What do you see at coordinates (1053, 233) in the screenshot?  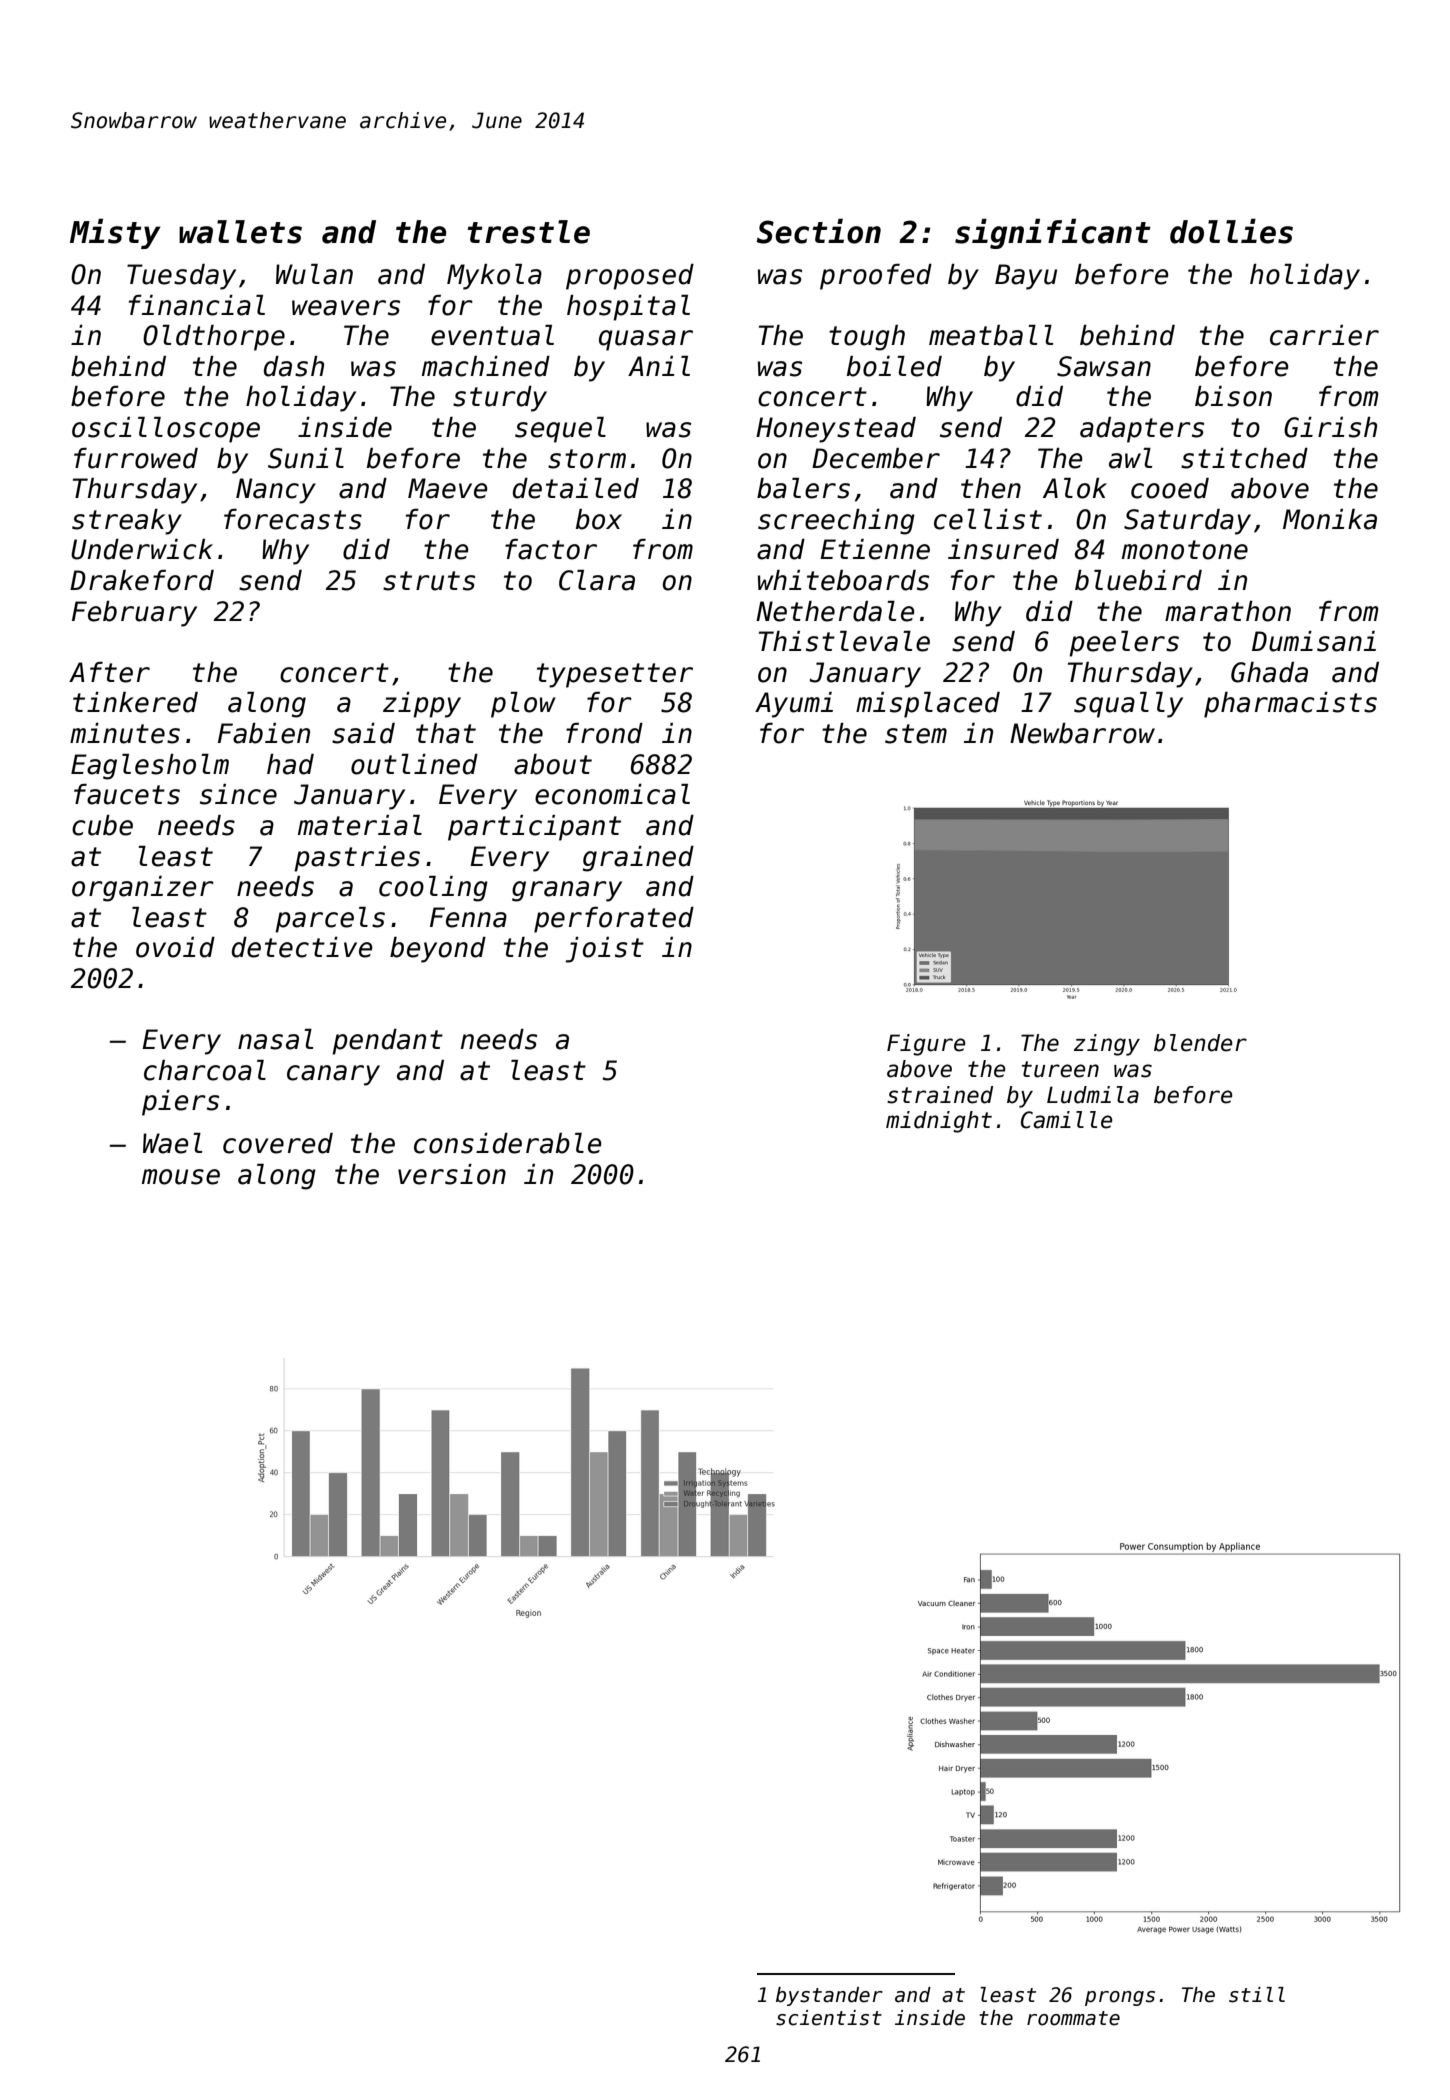 I see `significant` at bounding box center [1053, 233].
